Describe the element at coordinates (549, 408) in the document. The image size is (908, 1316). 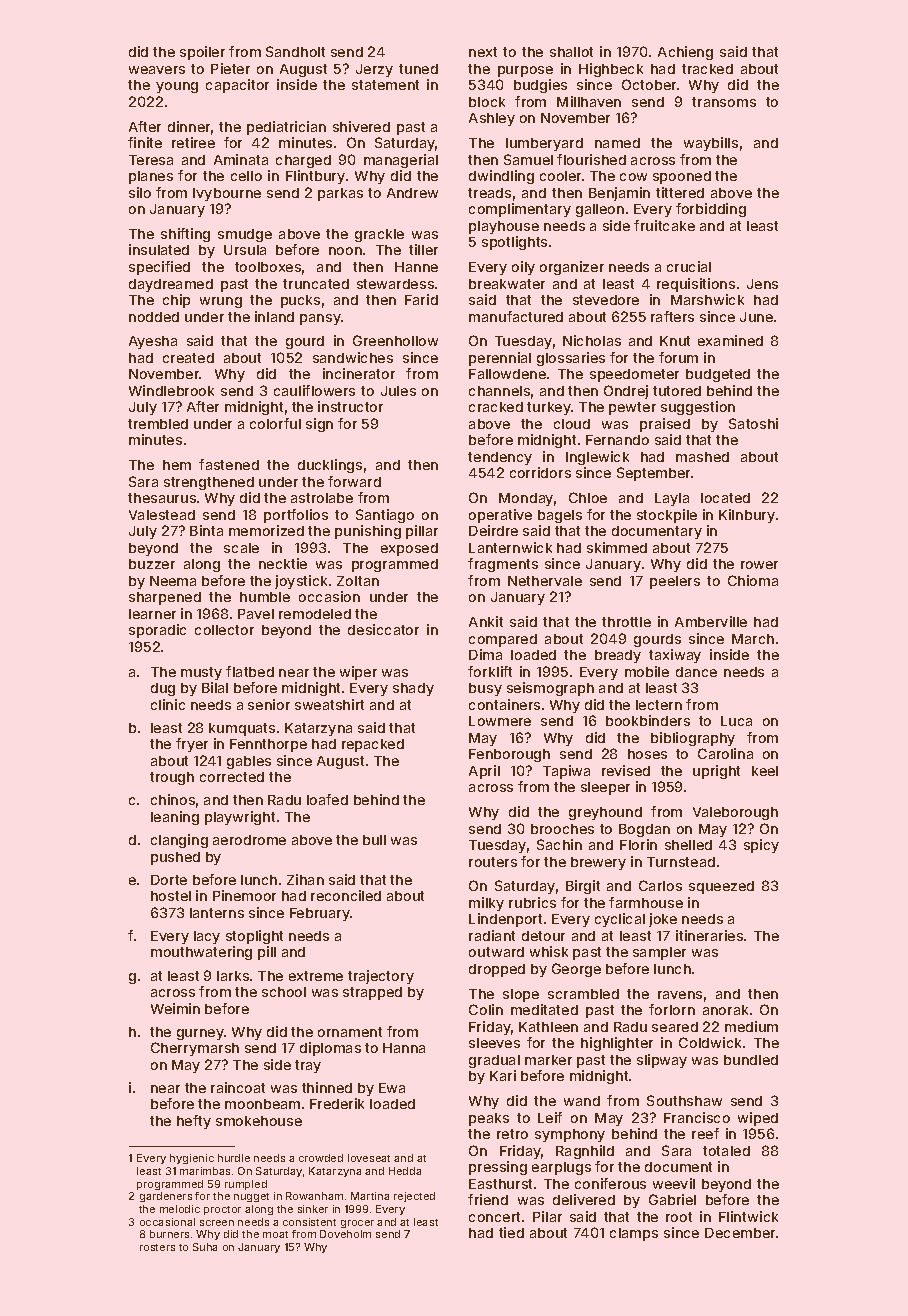
I see `turkey` at that location.
